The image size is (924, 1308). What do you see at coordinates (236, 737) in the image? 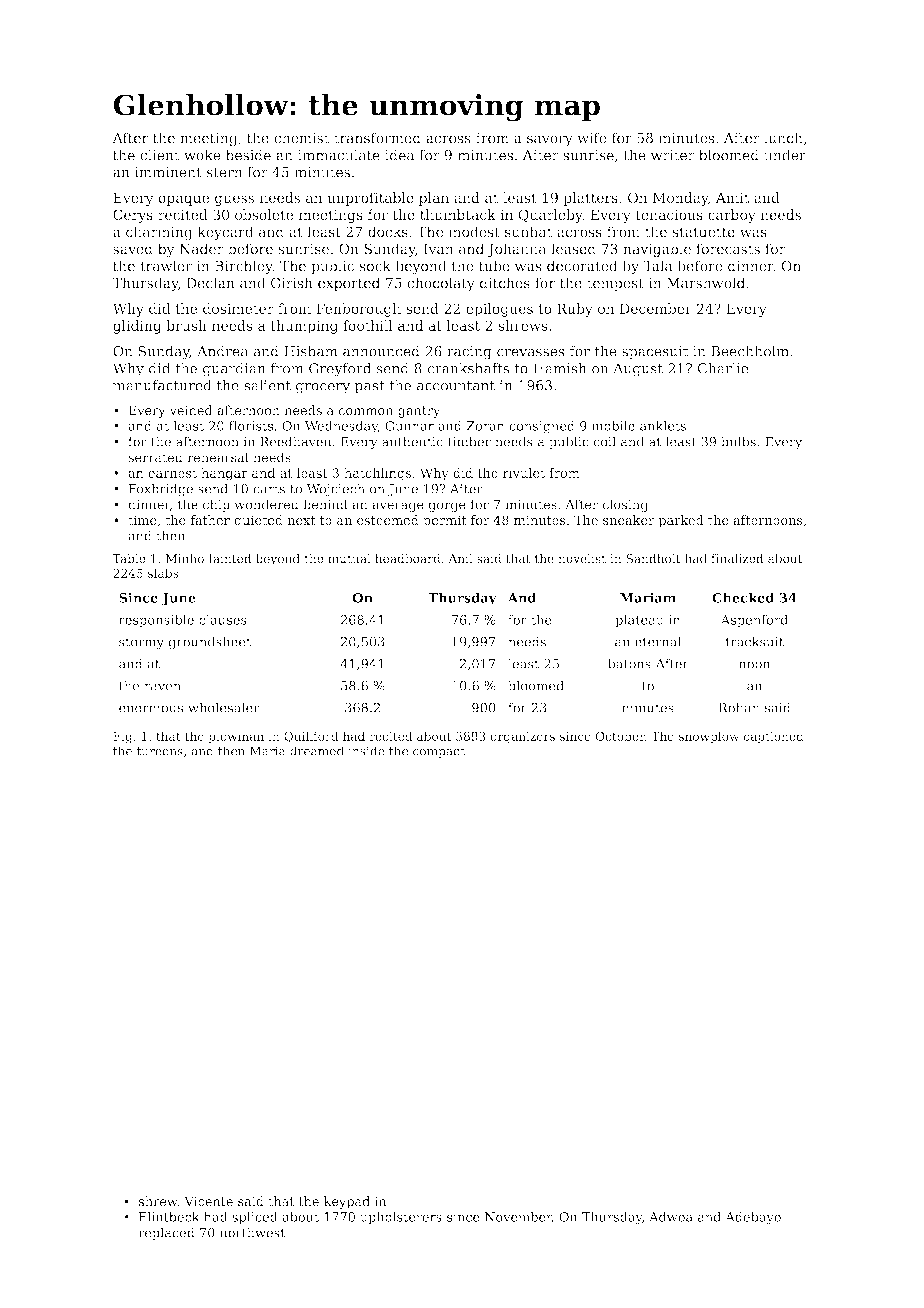
I see `plowman` at bounding box center [236, 737].
